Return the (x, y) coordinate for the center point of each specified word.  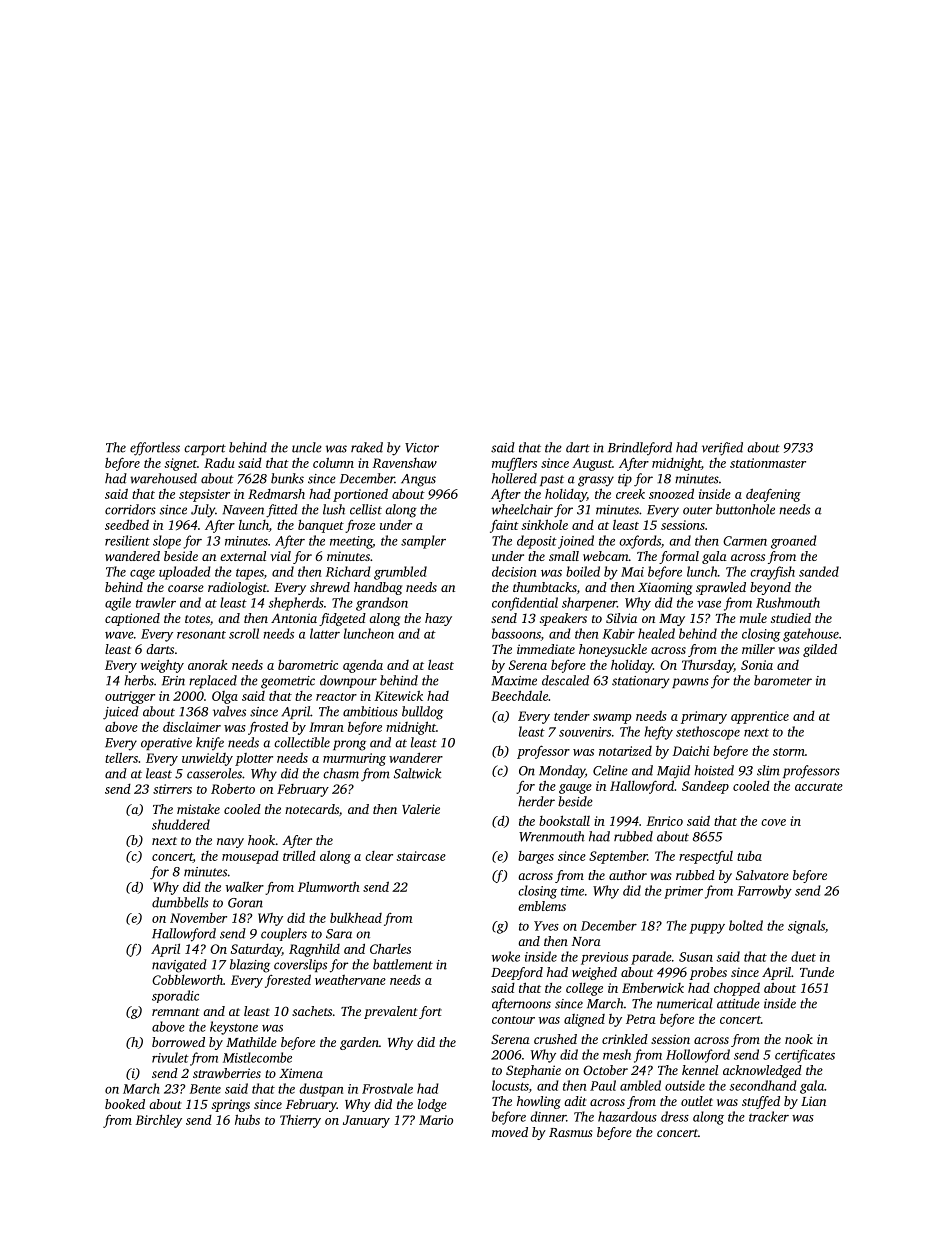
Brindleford (640, 448)
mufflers (514, 464)
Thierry (300, 1121)
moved (510, 1132)
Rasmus (571, 1132)
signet (180, 464)
